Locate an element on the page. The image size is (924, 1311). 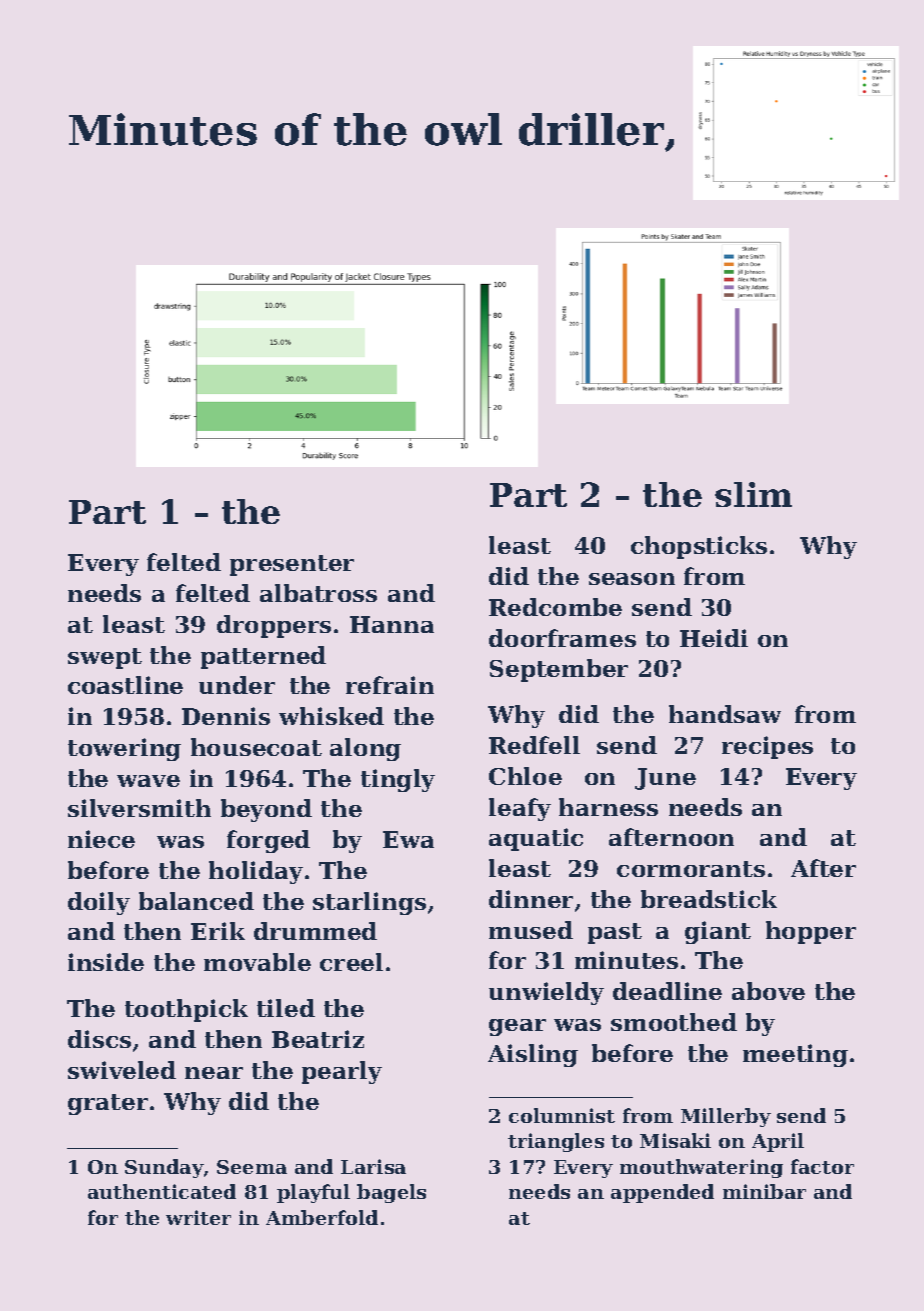
writer is located at coordinates (198, 1217).
